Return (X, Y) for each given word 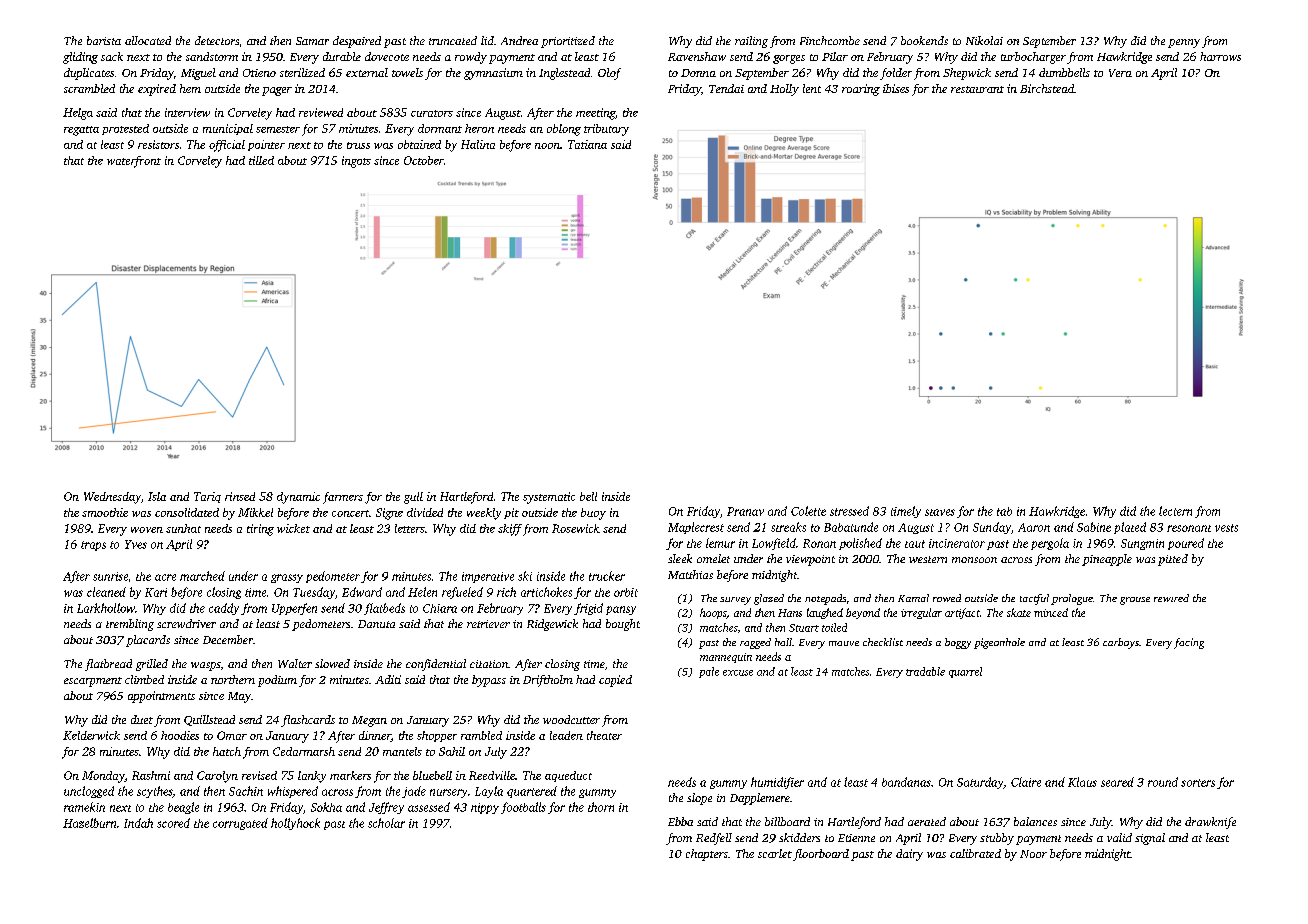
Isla (157, 496)
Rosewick (576, 528)
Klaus (1082, 782)
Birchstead (1047, 88)
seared (1117, 782)
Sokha (326, 807)
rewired (1171, 598)
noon (547, 146)
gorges (789, 59)
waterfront (134, 162)
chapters (707, 855)
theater (604, 735)
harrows (1220, 56)
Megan (369, 721)
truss (358, 145)
